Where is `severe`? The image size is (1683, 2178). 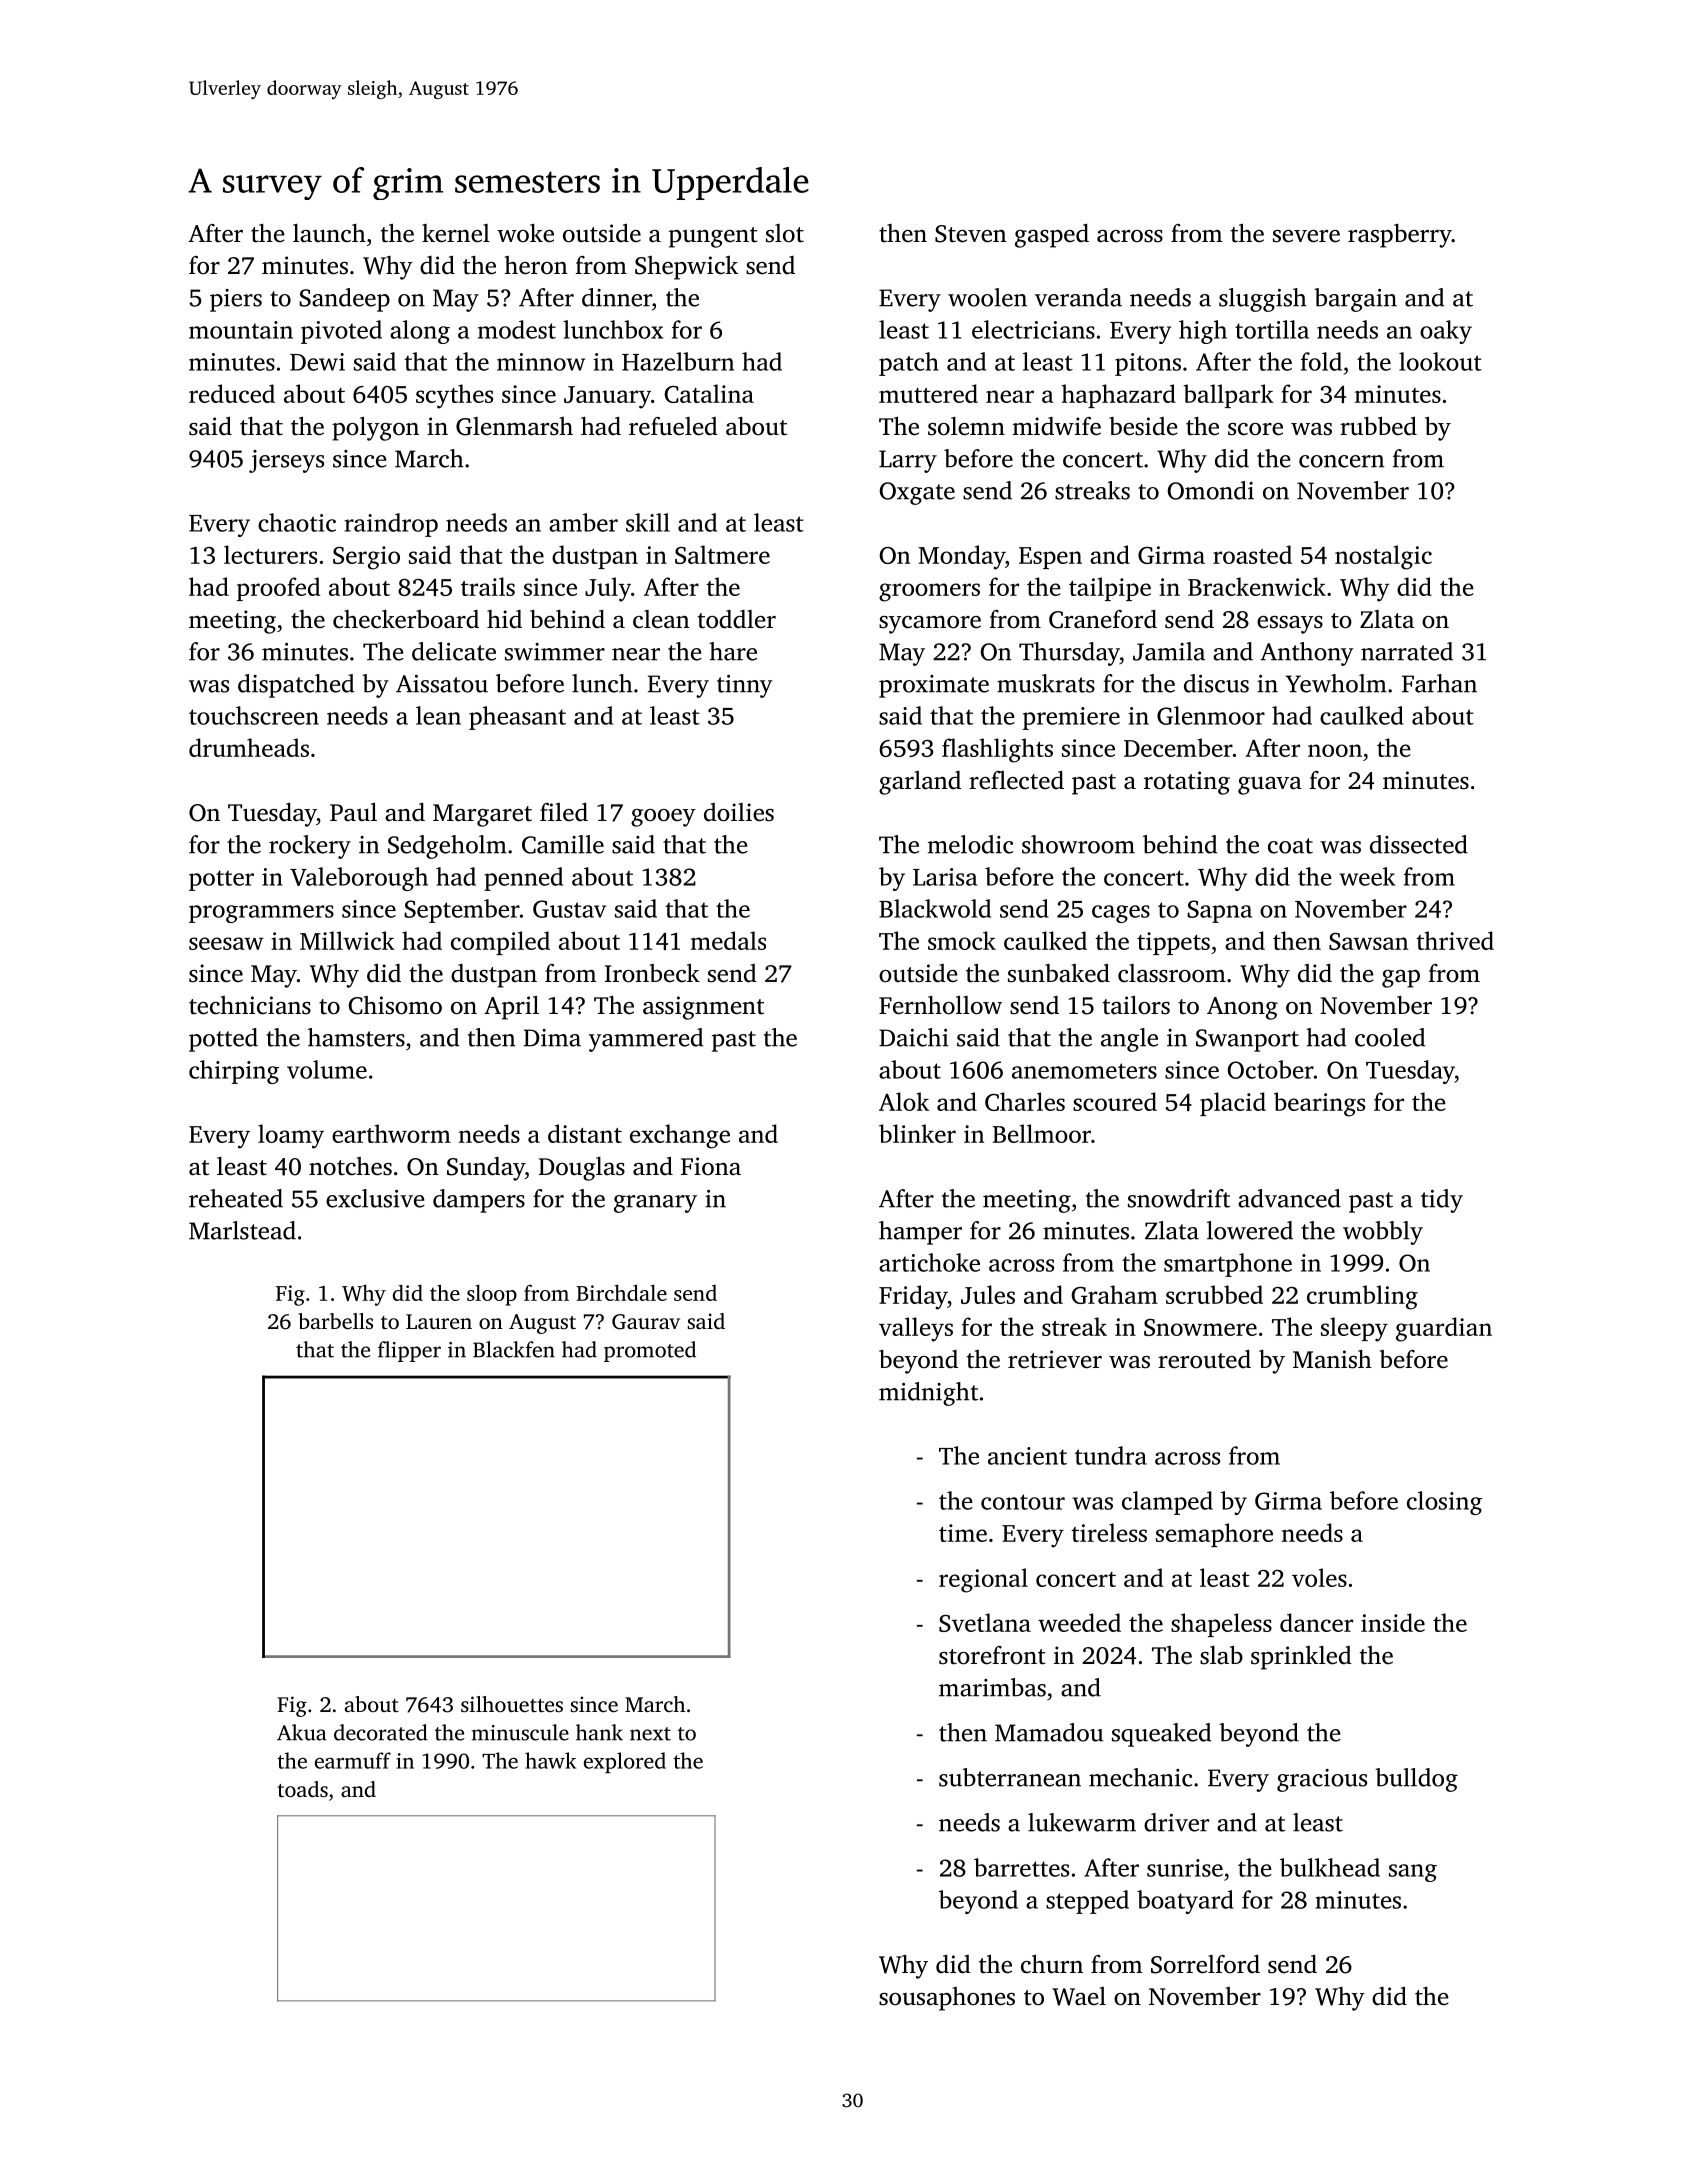 severe is located at coordinates (1306, 236).
